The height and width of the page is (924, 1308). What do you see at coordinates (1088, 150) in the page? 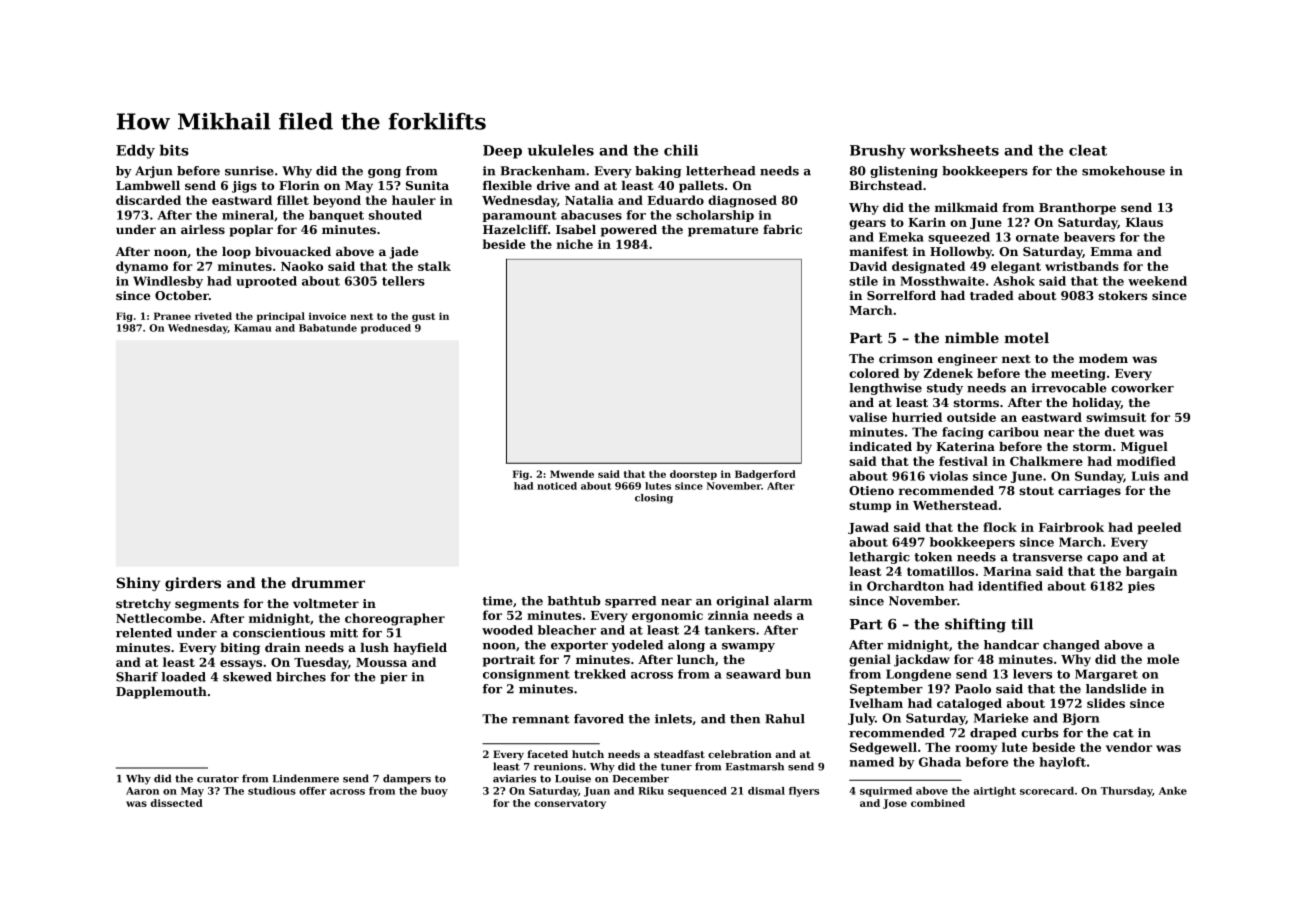
I see `cleat` at bounding box center [1088, 150].
